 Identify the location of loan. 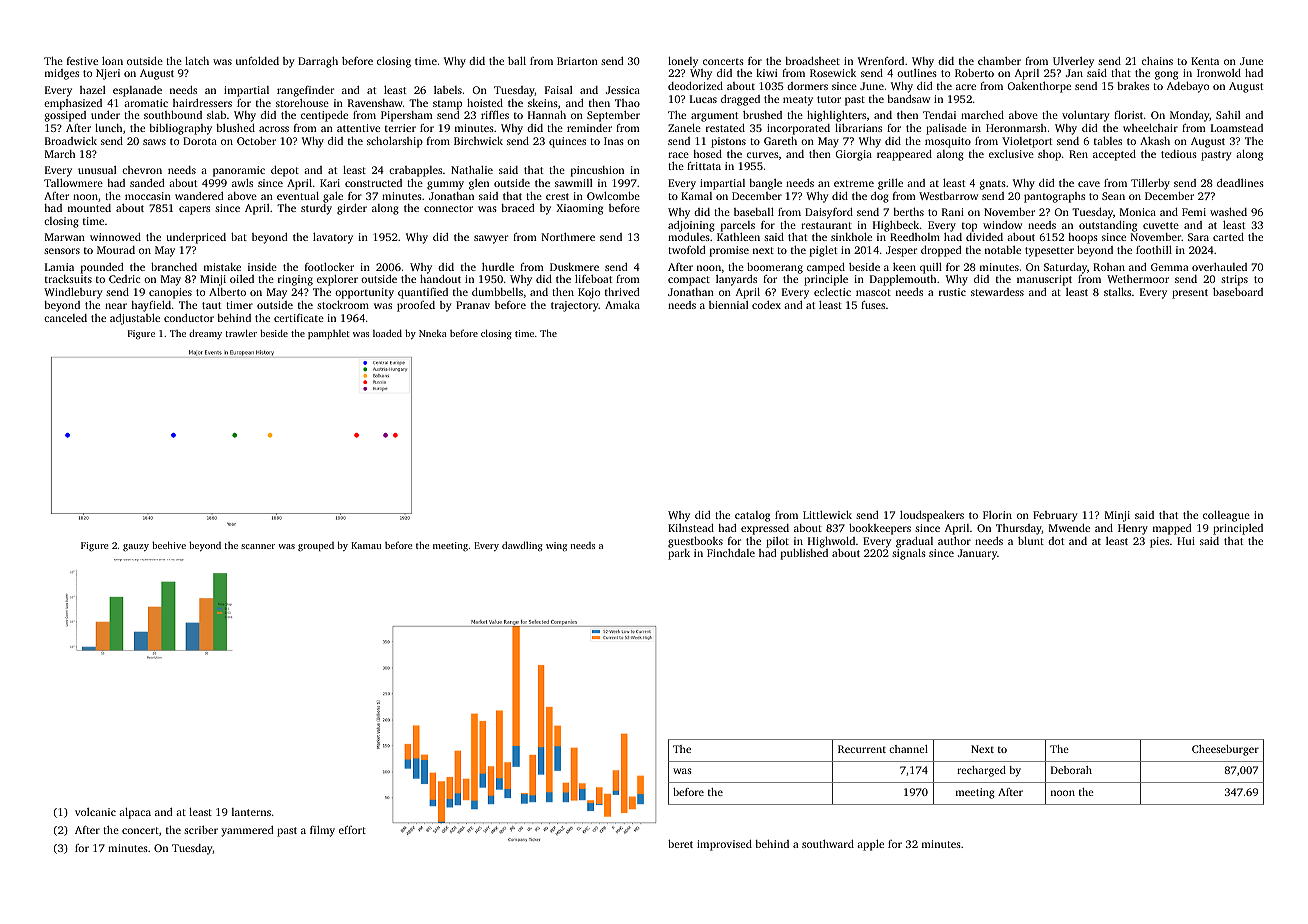
(112, 61).
